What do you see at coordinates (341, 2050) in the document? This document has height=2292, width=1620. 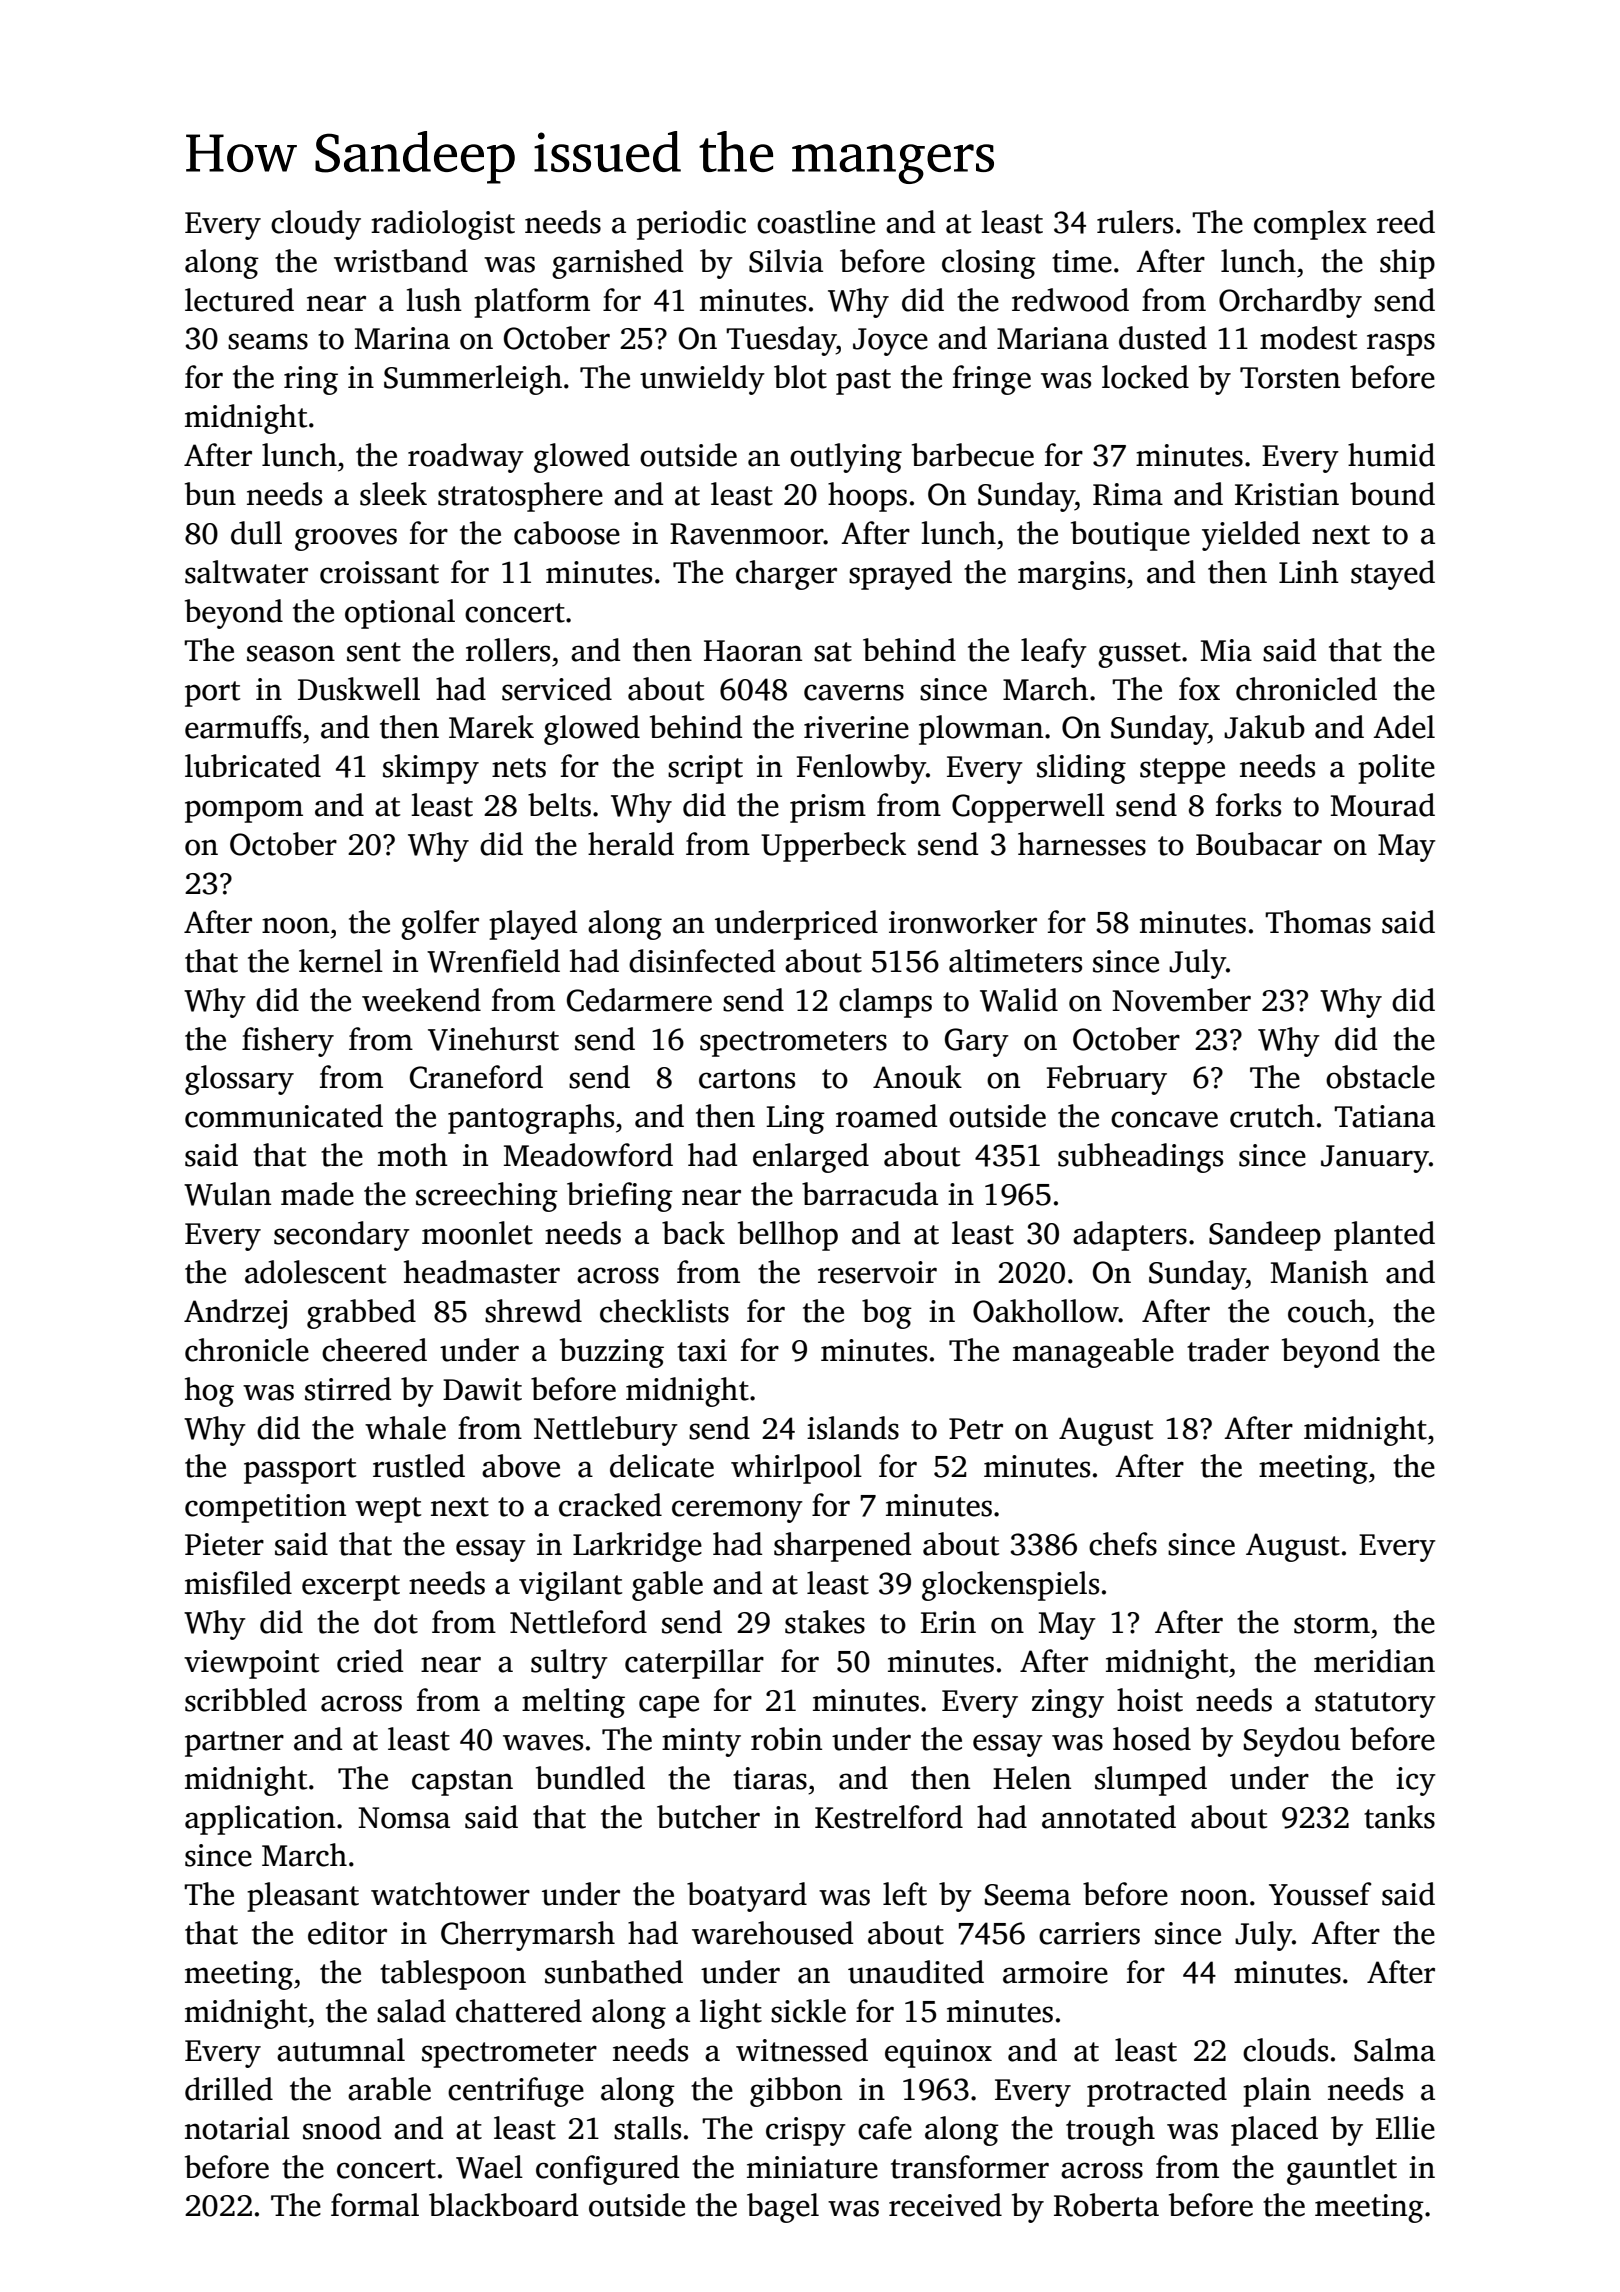 I see `autumnal` at bounding box center [341, 2050].
